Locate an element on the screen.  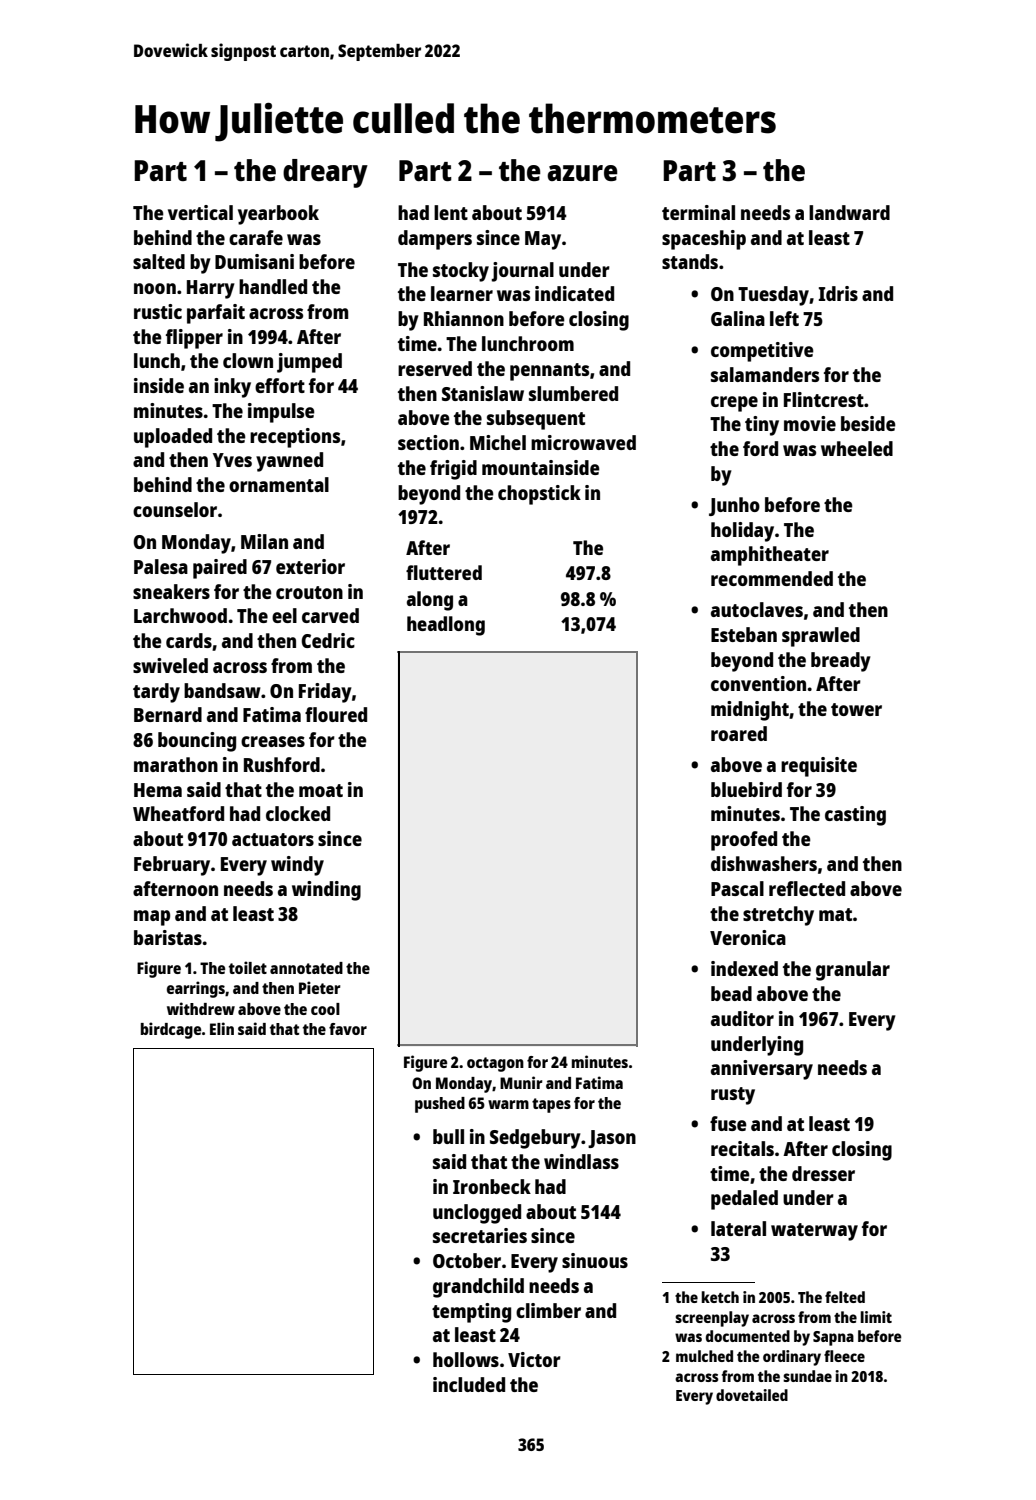
lateral is located at coordinates (738, 1228).
